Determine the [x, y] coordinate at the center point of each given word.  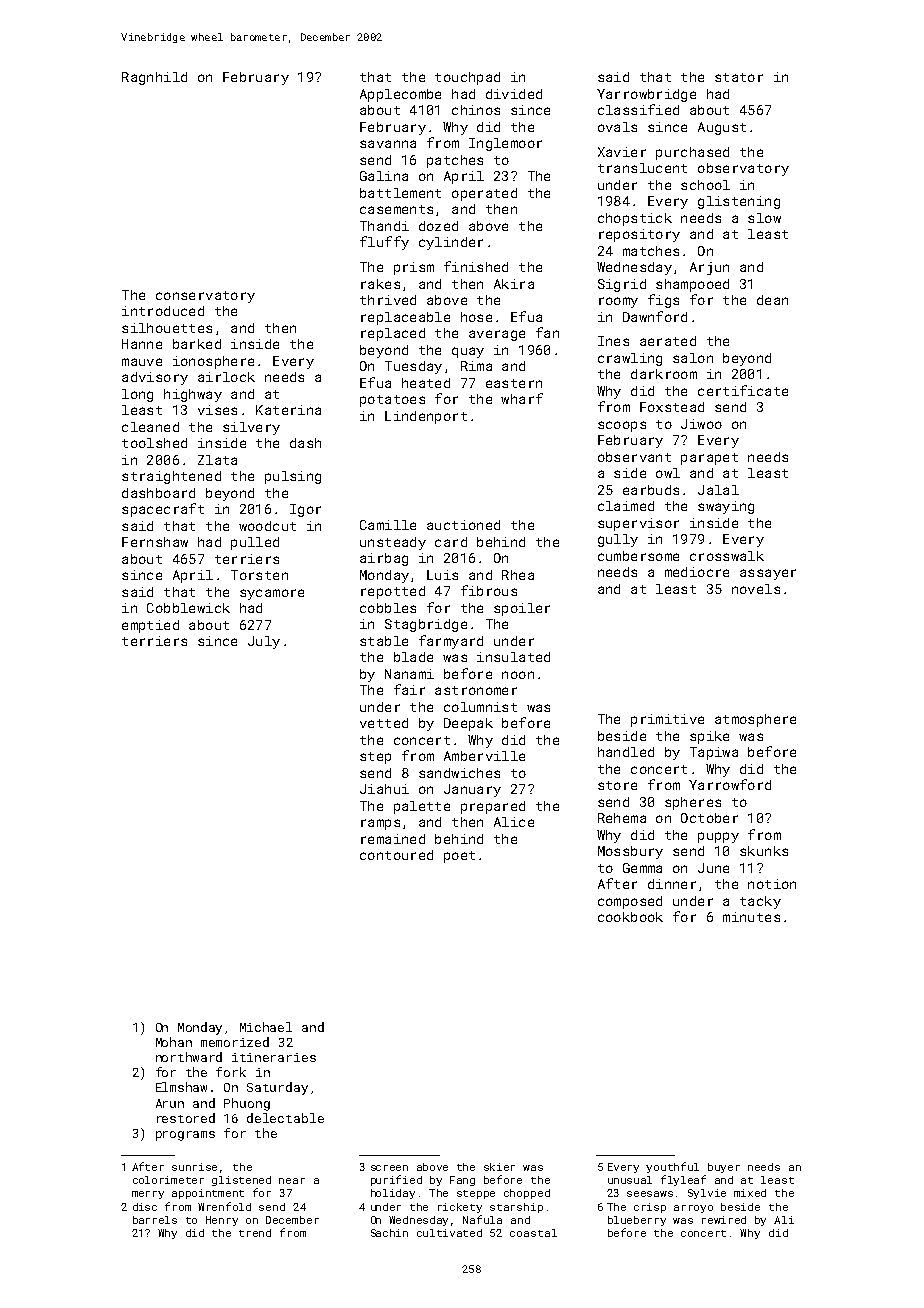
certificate [743, 390]
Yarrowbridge [646, 95]
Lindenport [426, 417]
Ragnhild [154, 78]
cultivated [449, 1233]
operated [484, 194]
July [264, 642]
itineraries [274, 1057]
